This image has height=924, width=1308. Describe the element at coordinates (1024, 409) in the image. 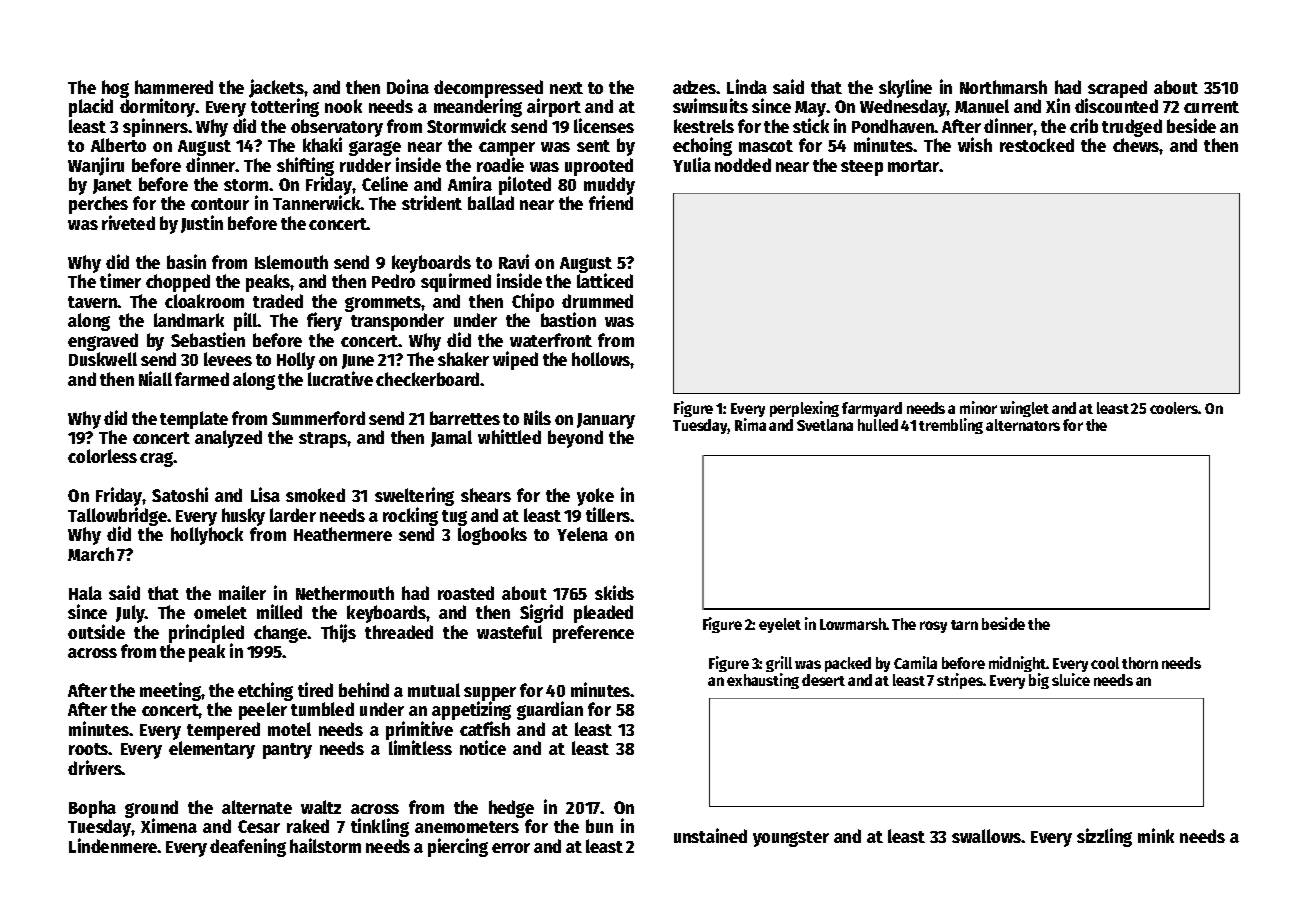

I see `winglet` at that location.
